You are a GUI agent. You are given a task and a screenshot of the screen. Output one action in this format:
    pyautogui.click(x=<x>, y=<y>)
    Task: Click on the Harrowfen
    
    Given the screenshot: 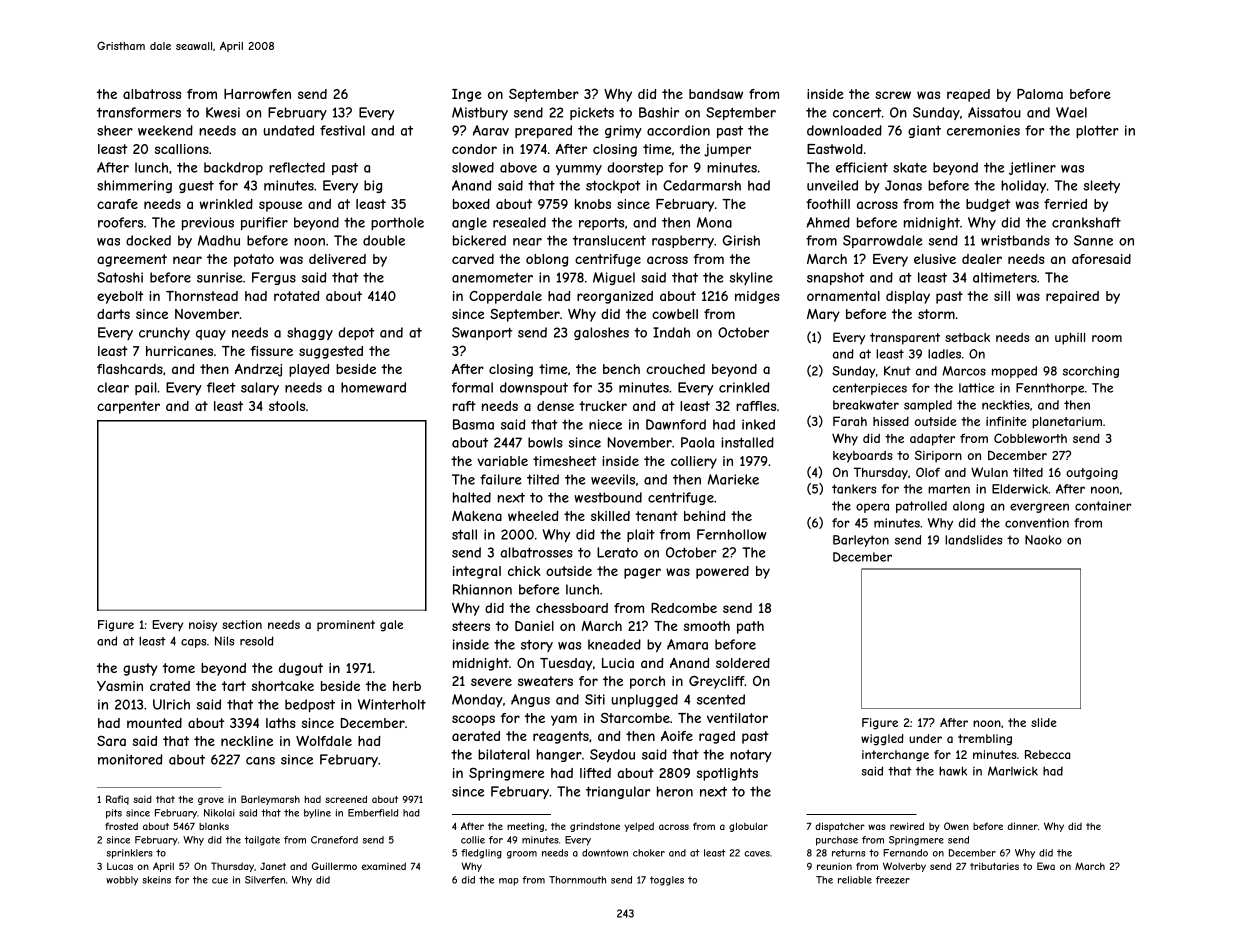 What is the action you would take?
    pyautogui.click(x=257, y=94)
